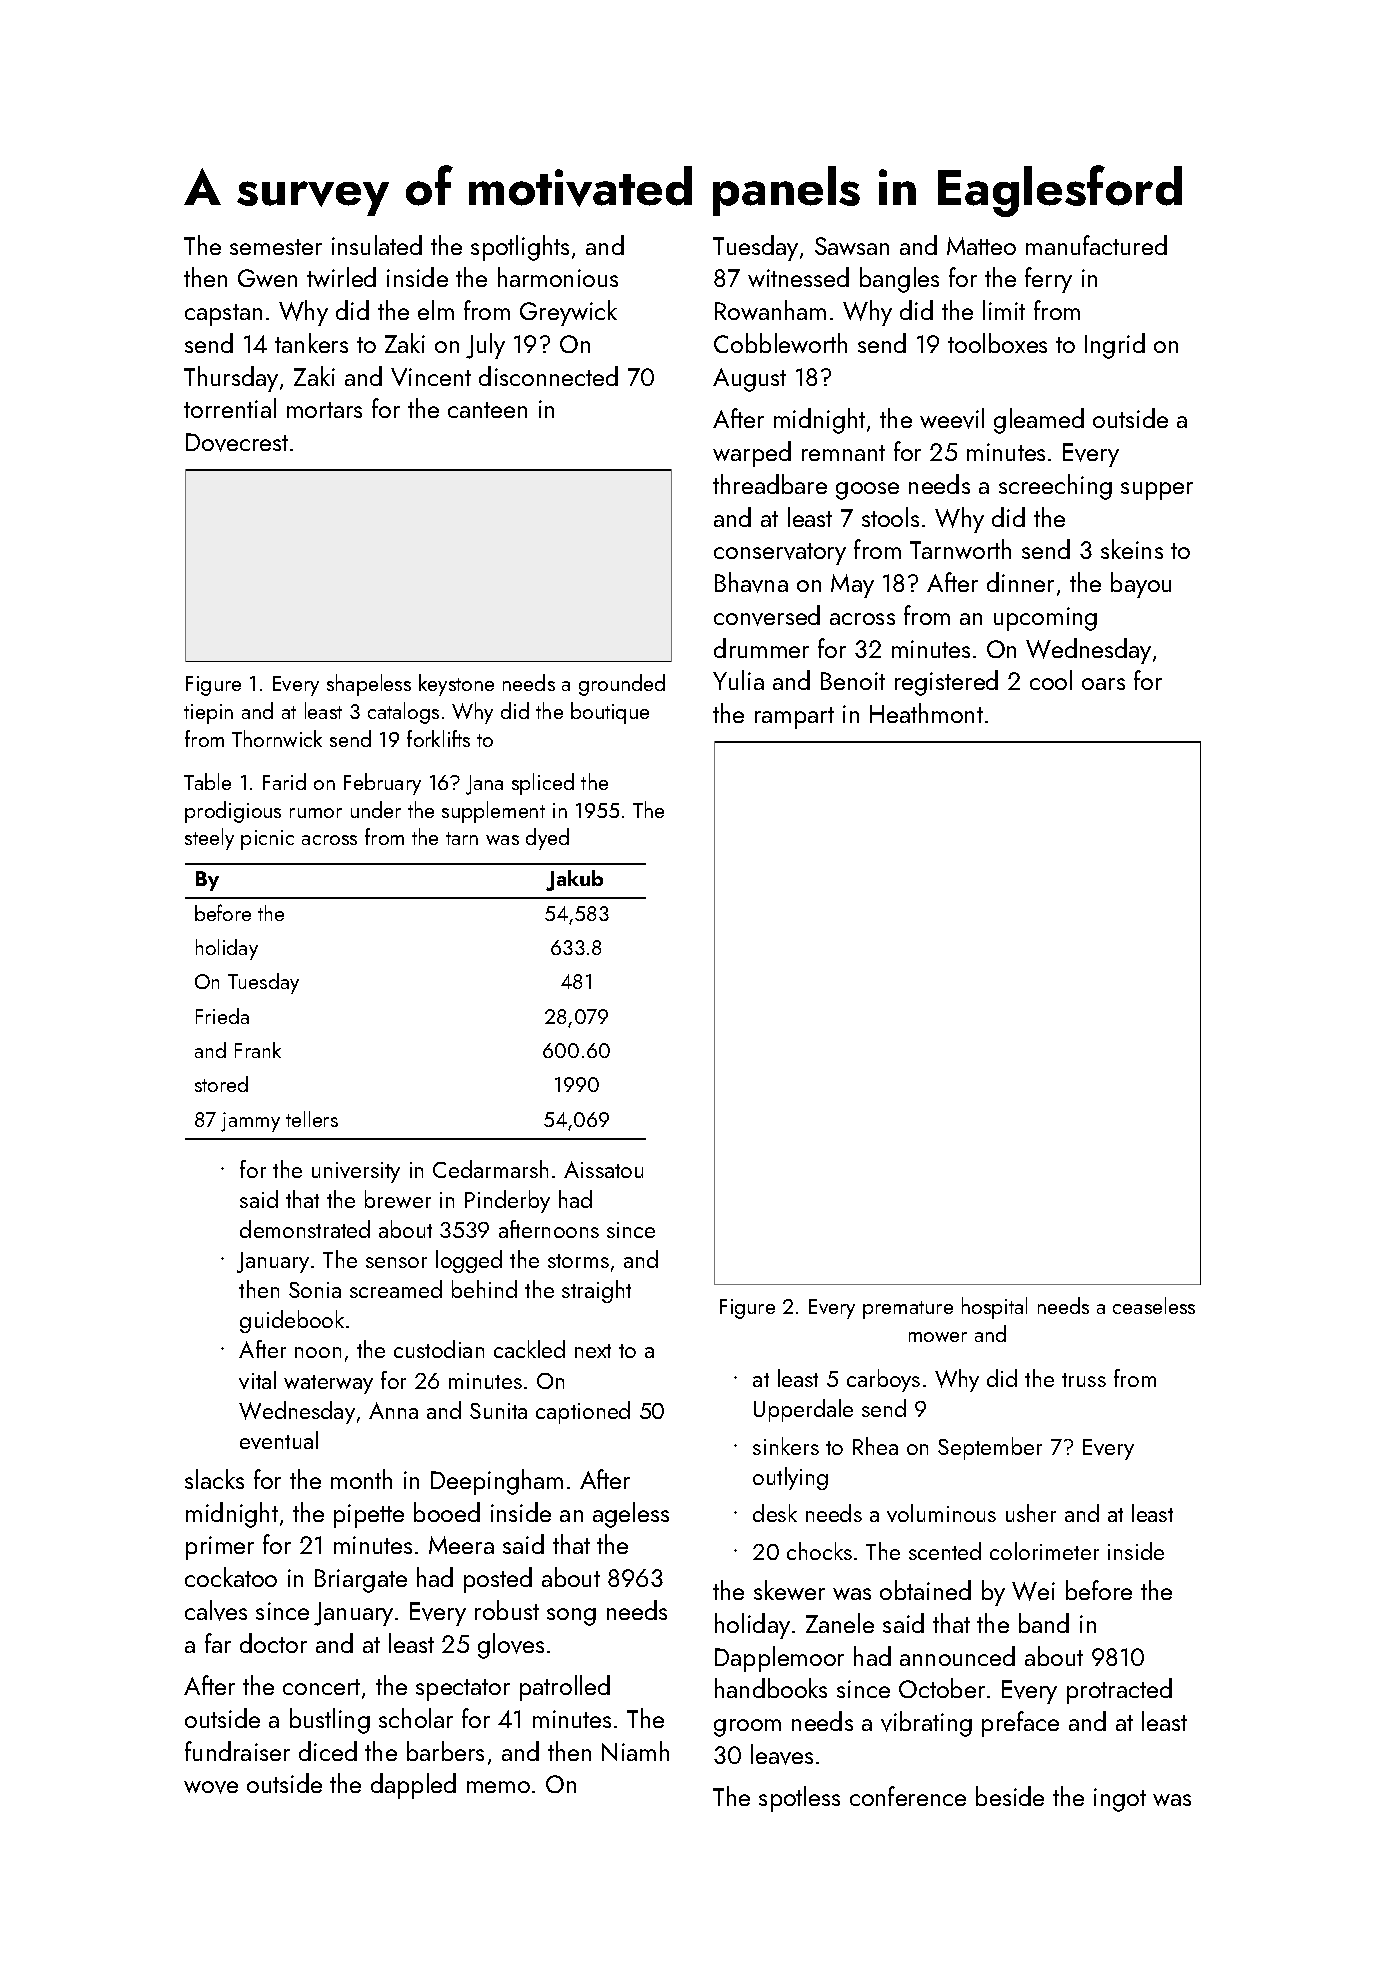  Describe the element at coordinates (908, 1310) in the screenshot. I see `premature` at that location.
